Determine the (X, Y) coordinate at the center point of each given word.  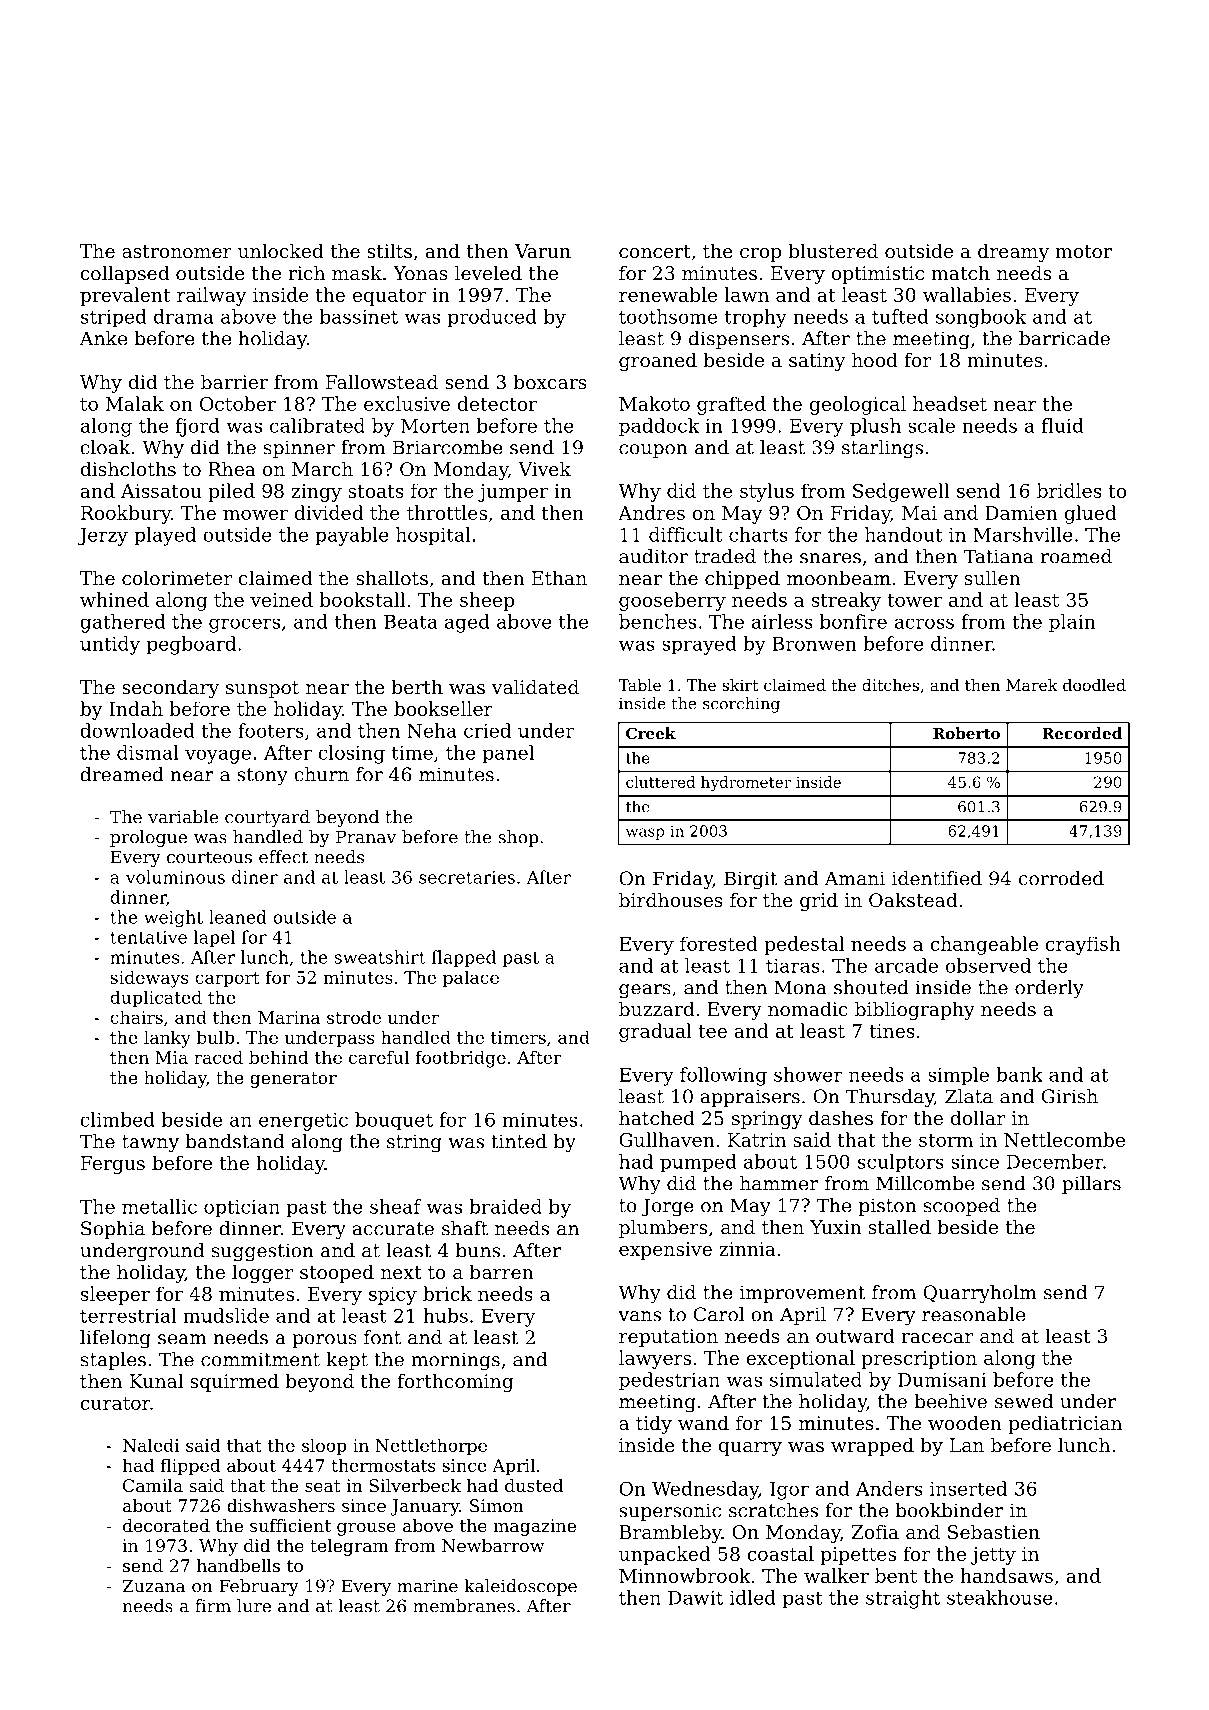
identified (937, 878)
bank (1019, 1074)
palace (471, 979)
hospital (433, 536)
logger (262, 1273)
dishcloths (128, 468)
